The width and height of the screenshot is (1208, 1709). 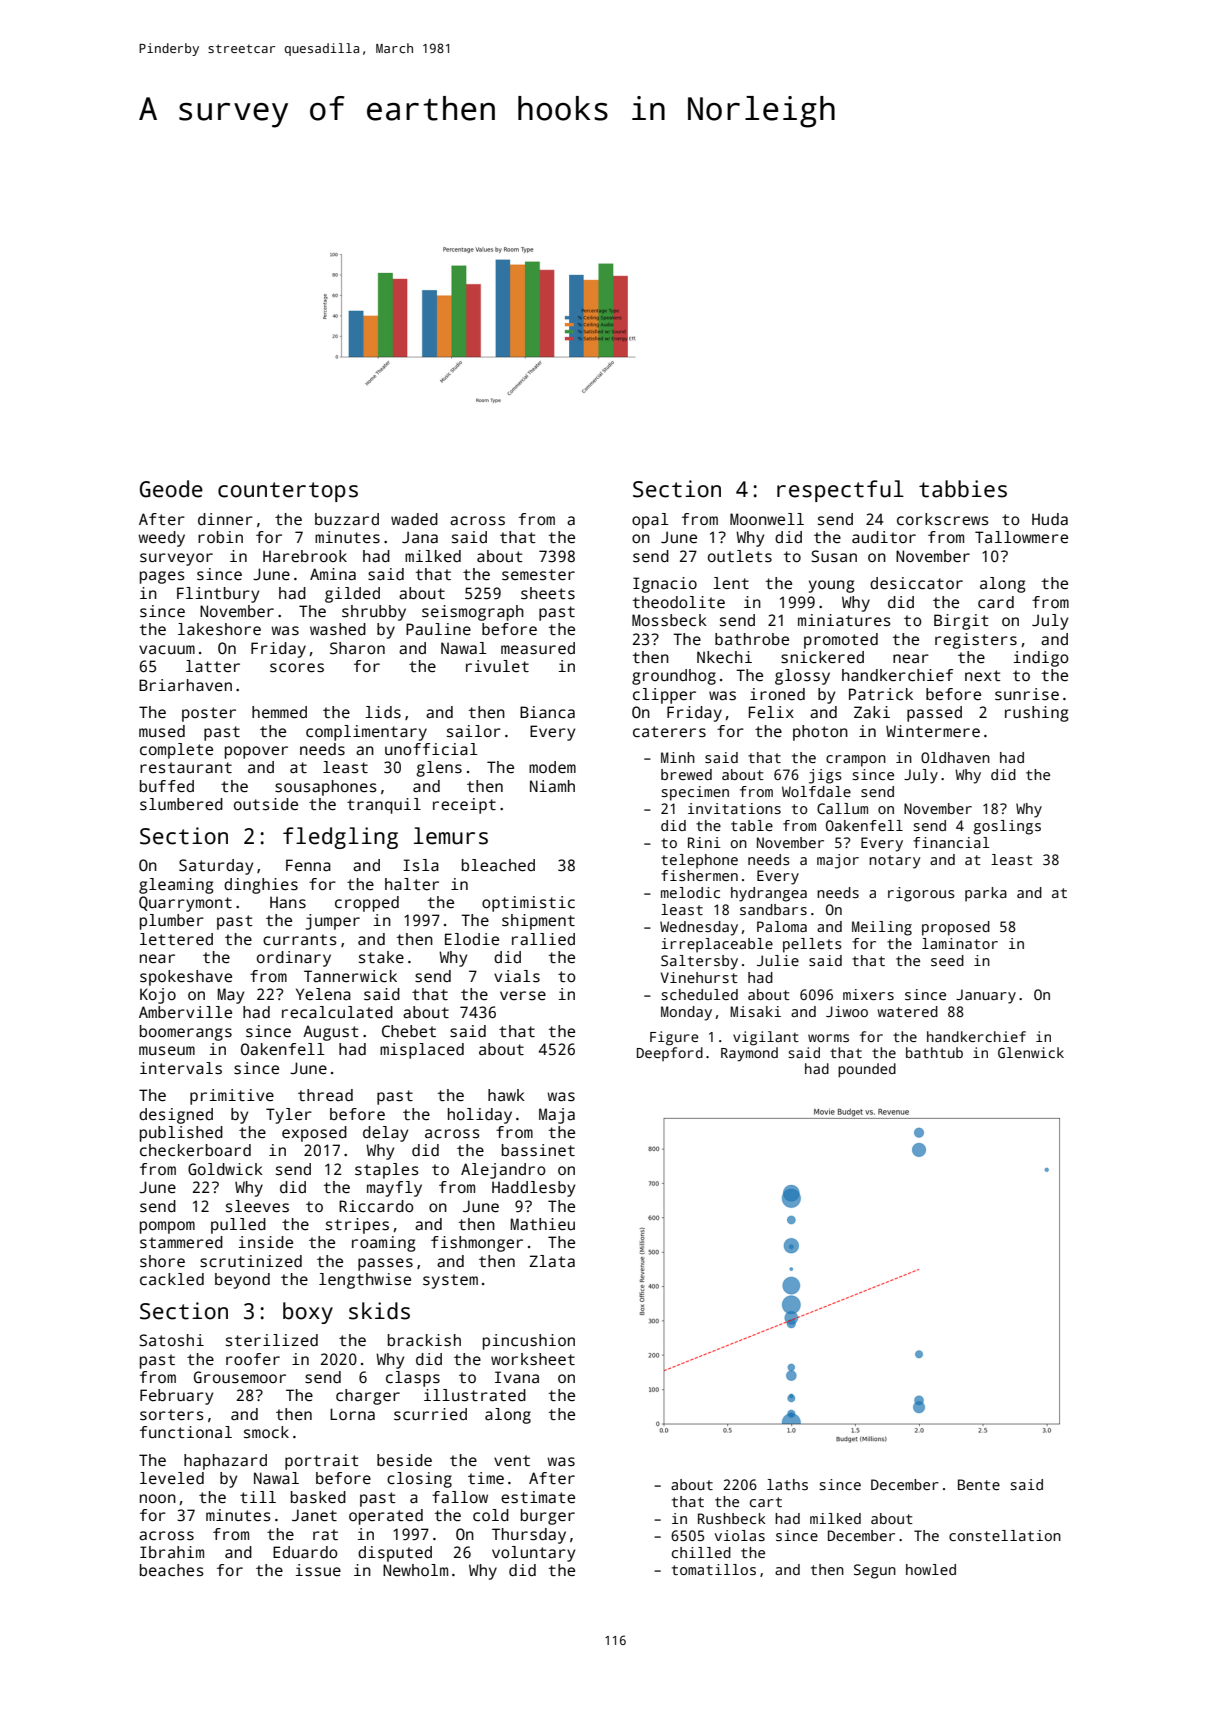 What do you see at coordinates (288, 492) in the screenshot?
I see `countertops` at bounding box center [288, 492].
